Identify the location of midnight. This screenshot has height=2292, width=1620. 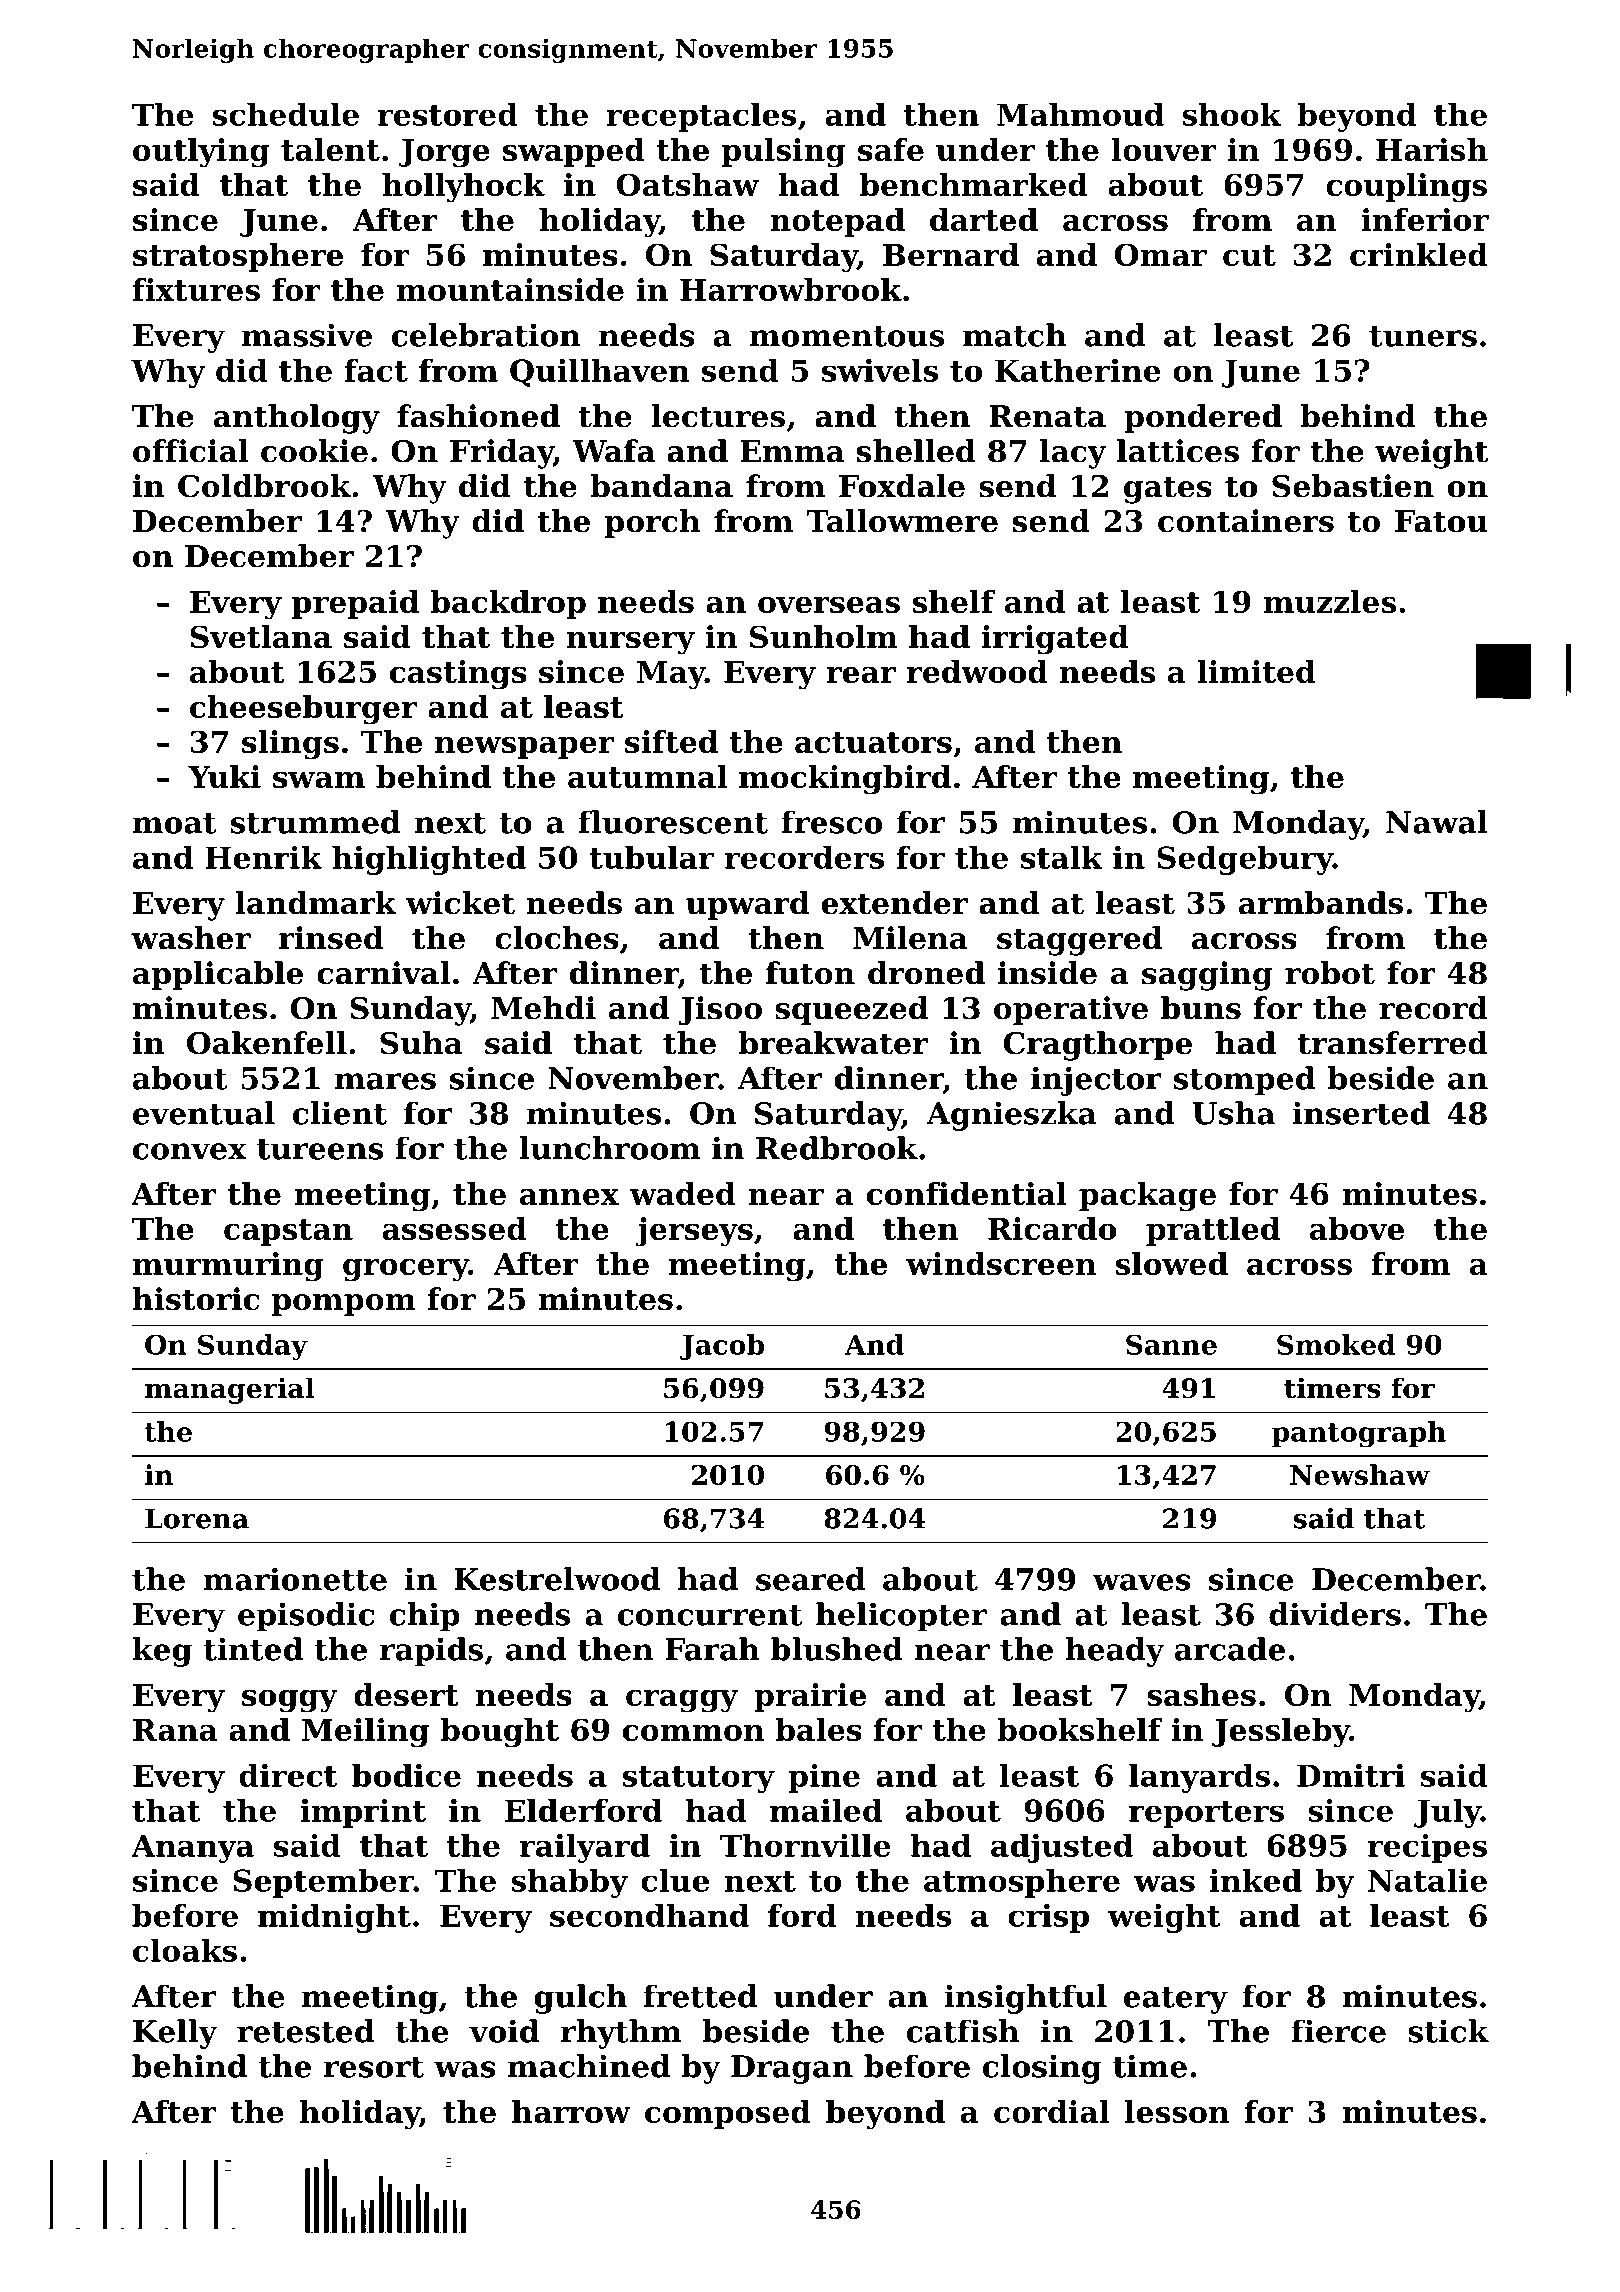
(334, 1918).
